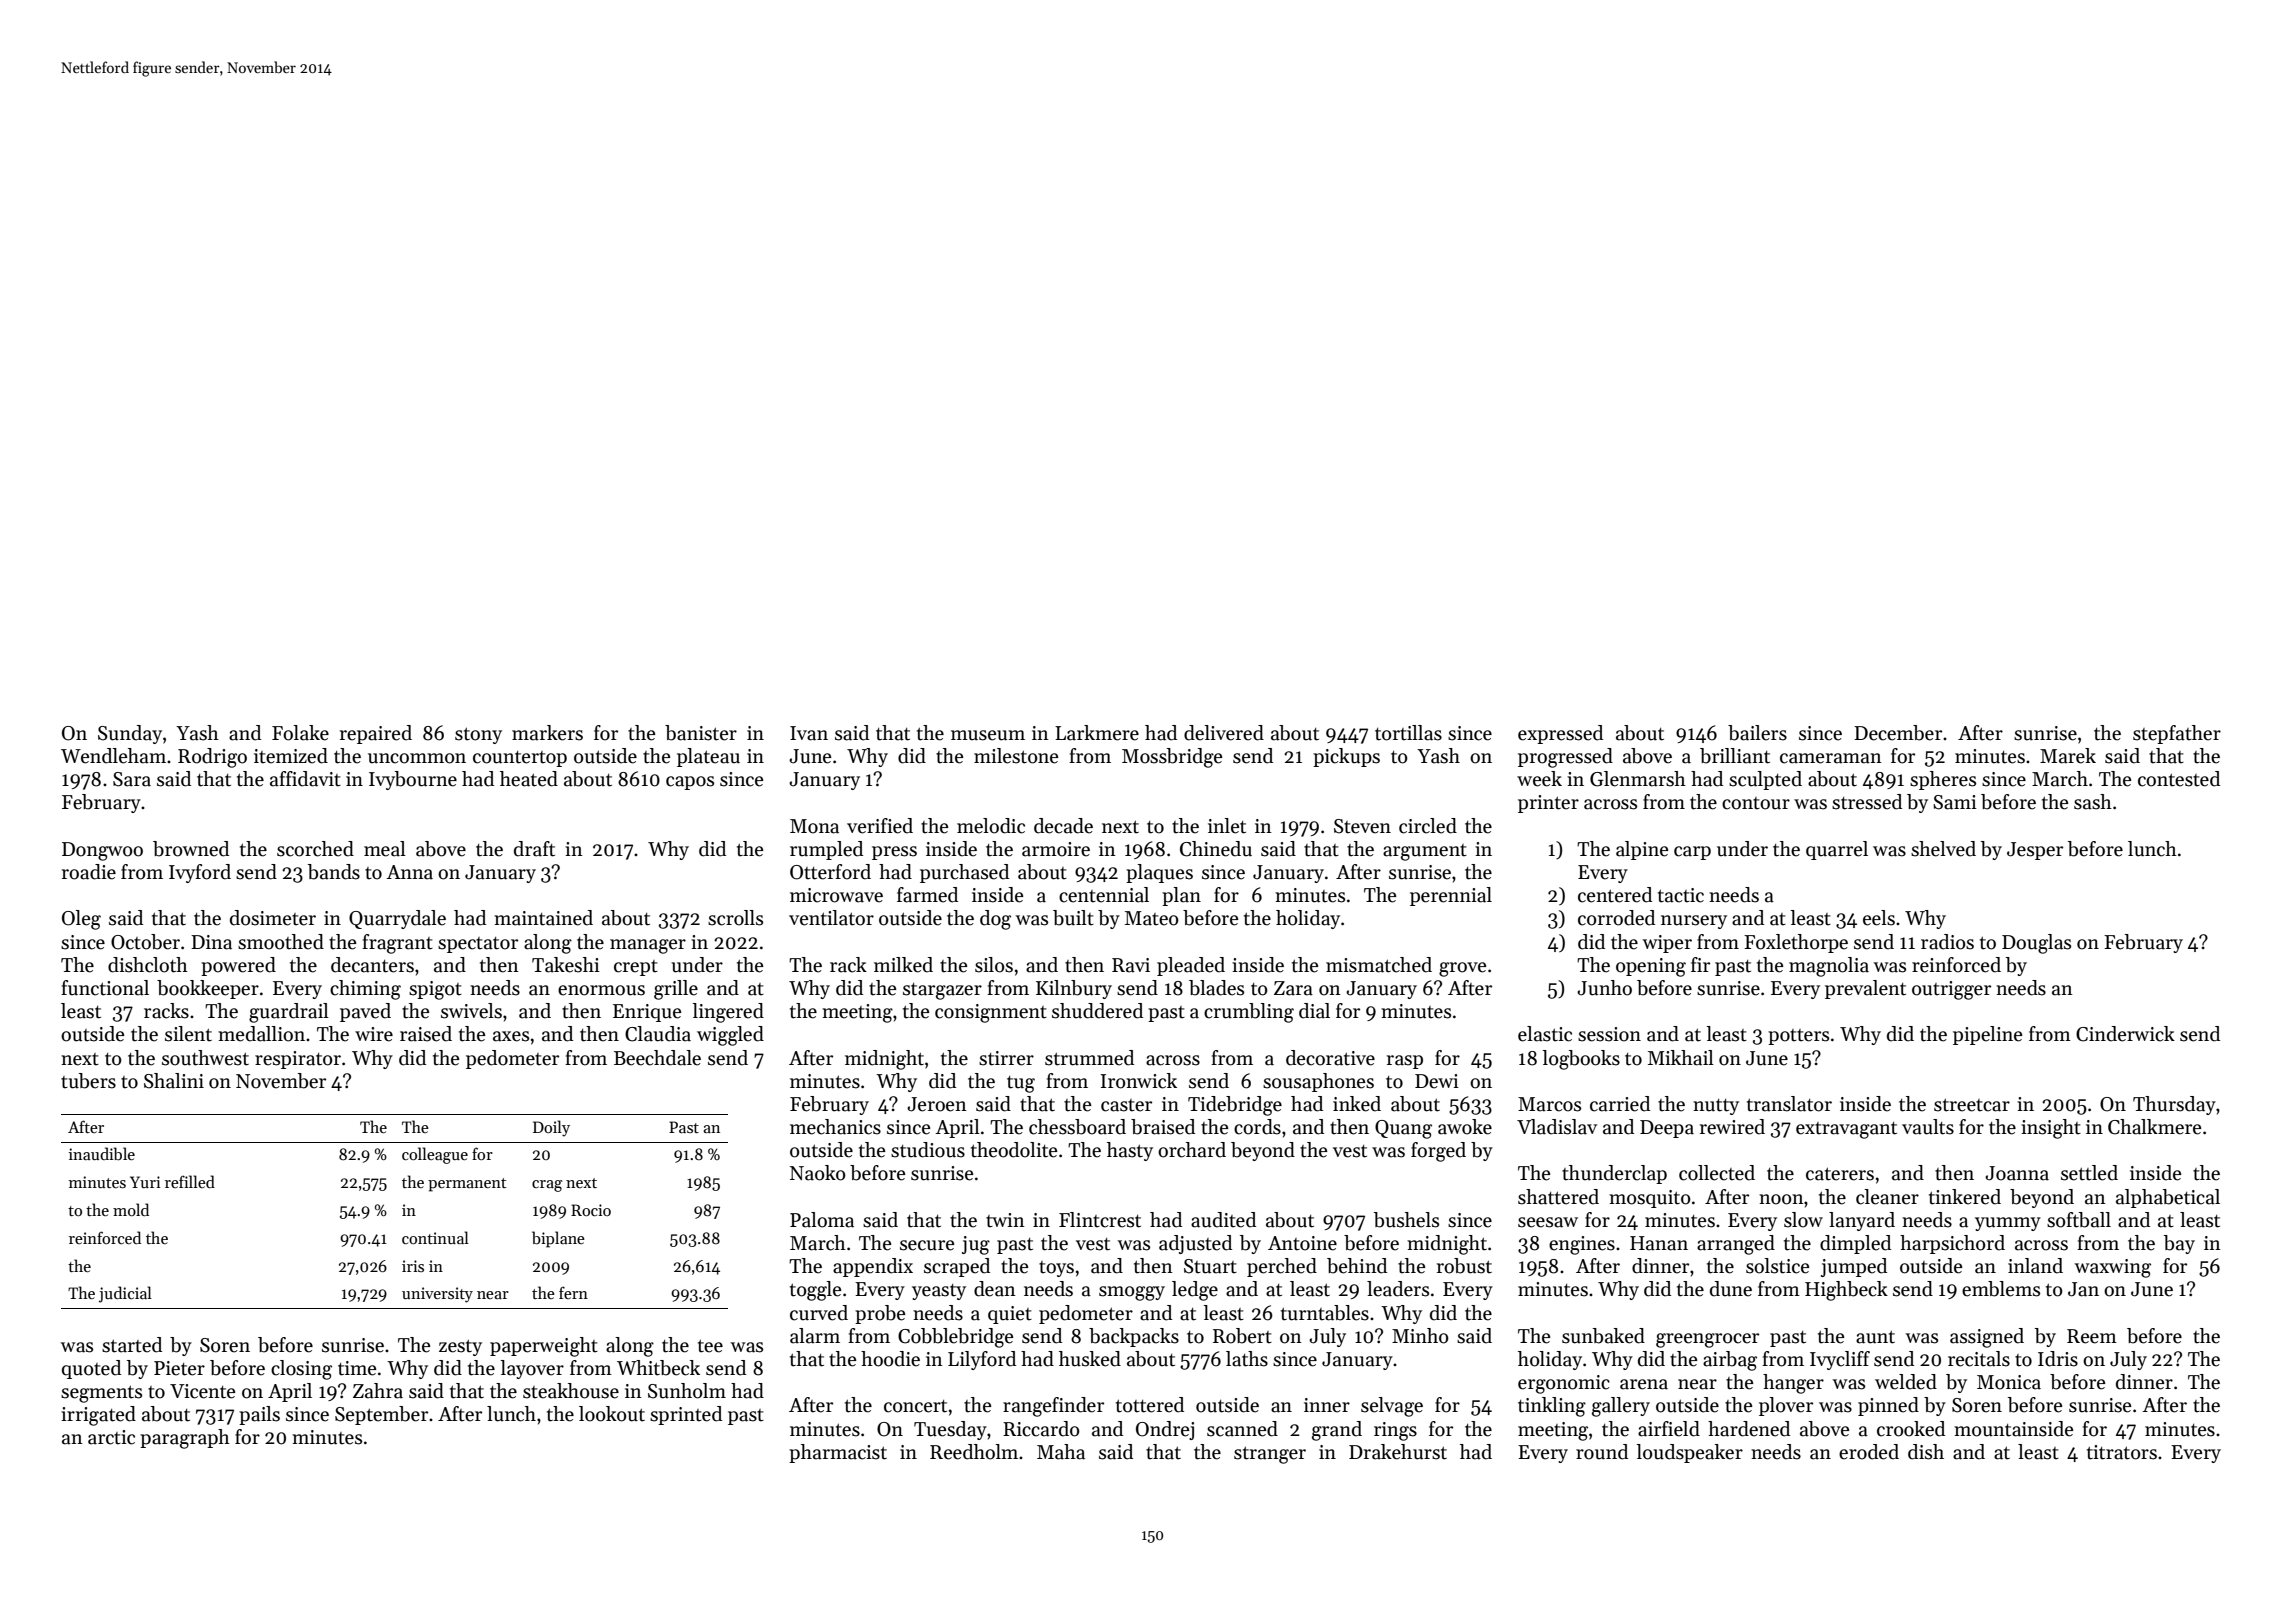  Describe the element at coordinates (822, 1220) in the screenshot. I see `Paloma` at that location.
